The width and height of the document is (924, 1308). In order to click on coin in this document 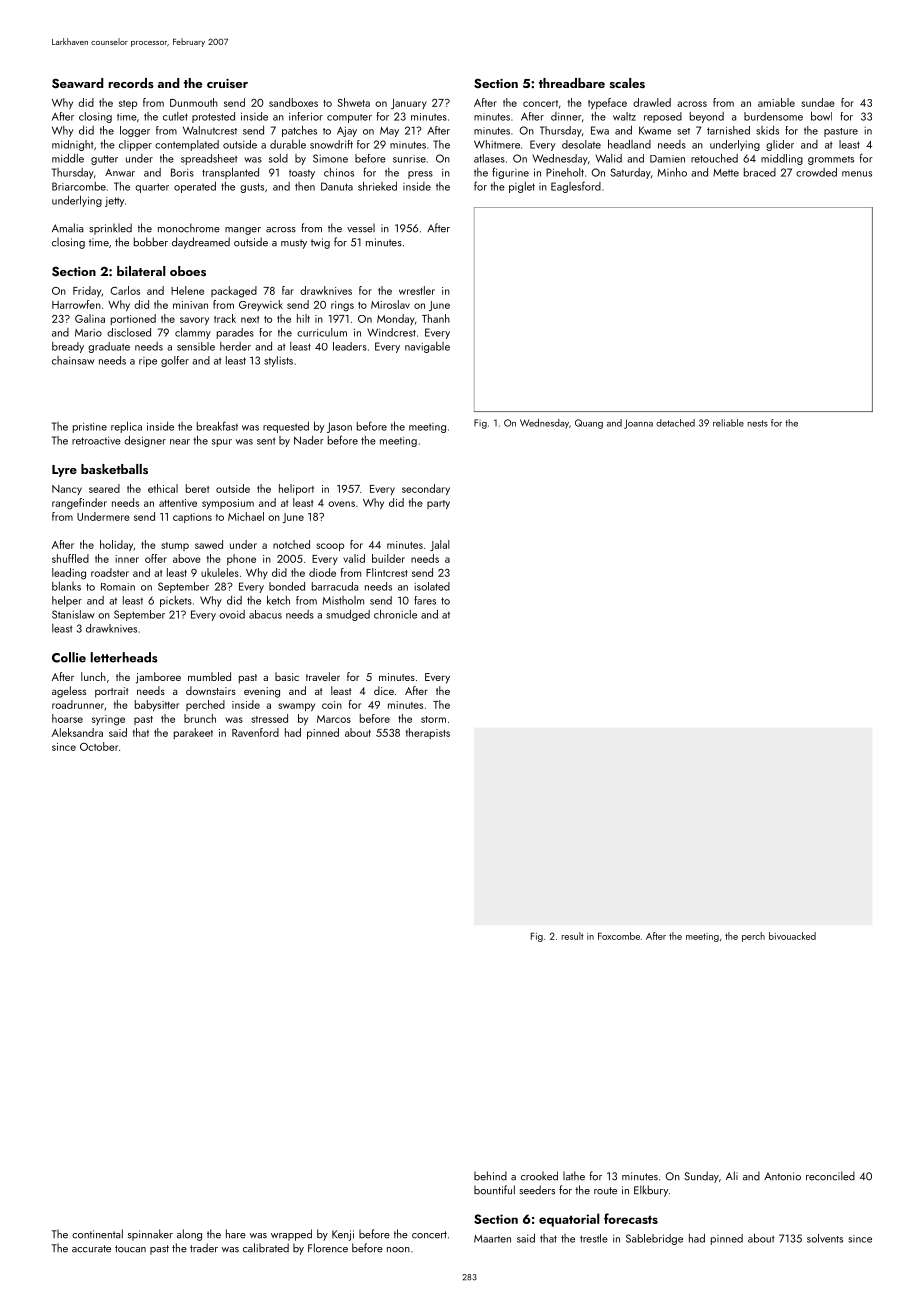, I will do `click(332, 705)`.
